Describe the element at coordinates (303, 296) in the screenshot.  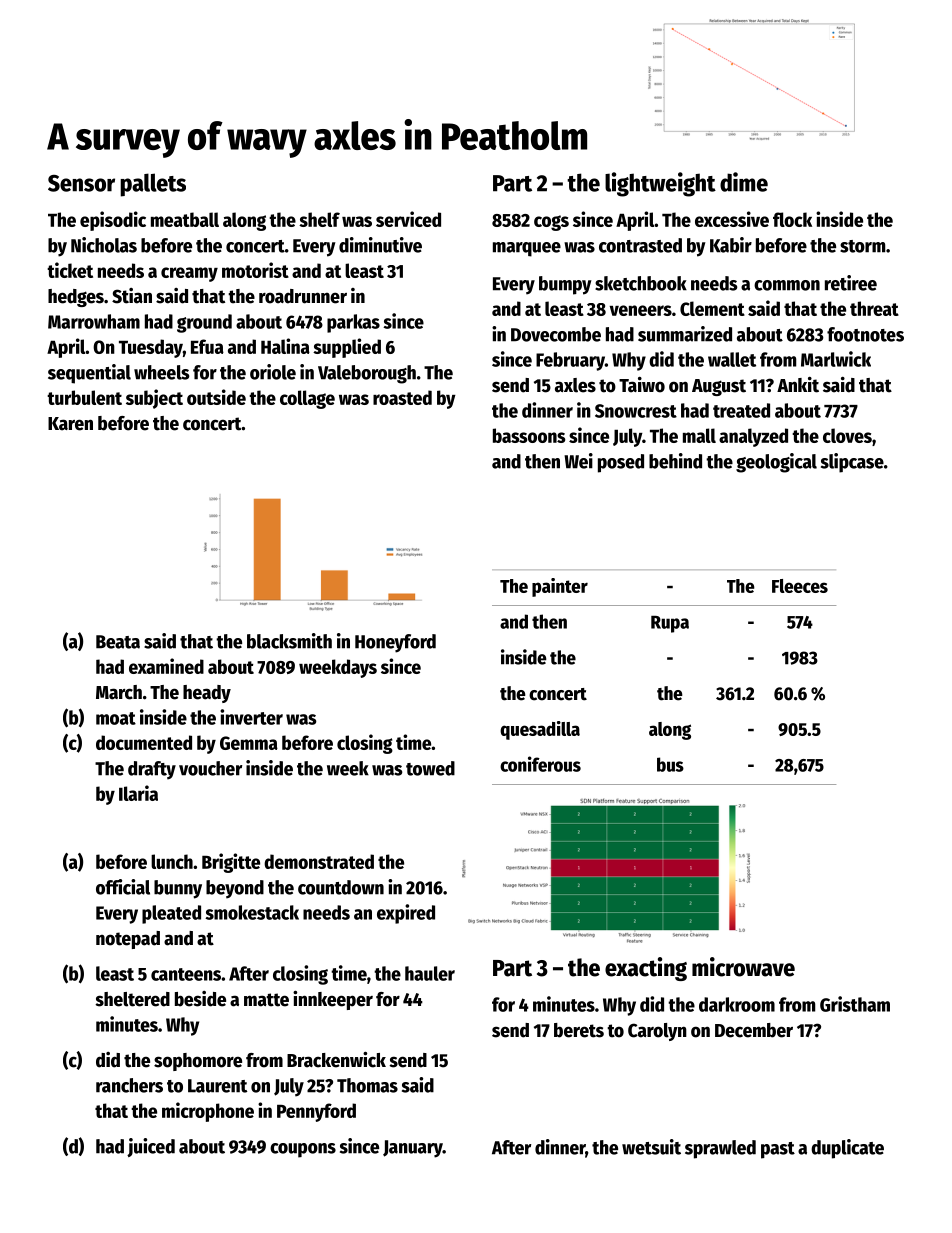
I see `roadrunner` at that location.
